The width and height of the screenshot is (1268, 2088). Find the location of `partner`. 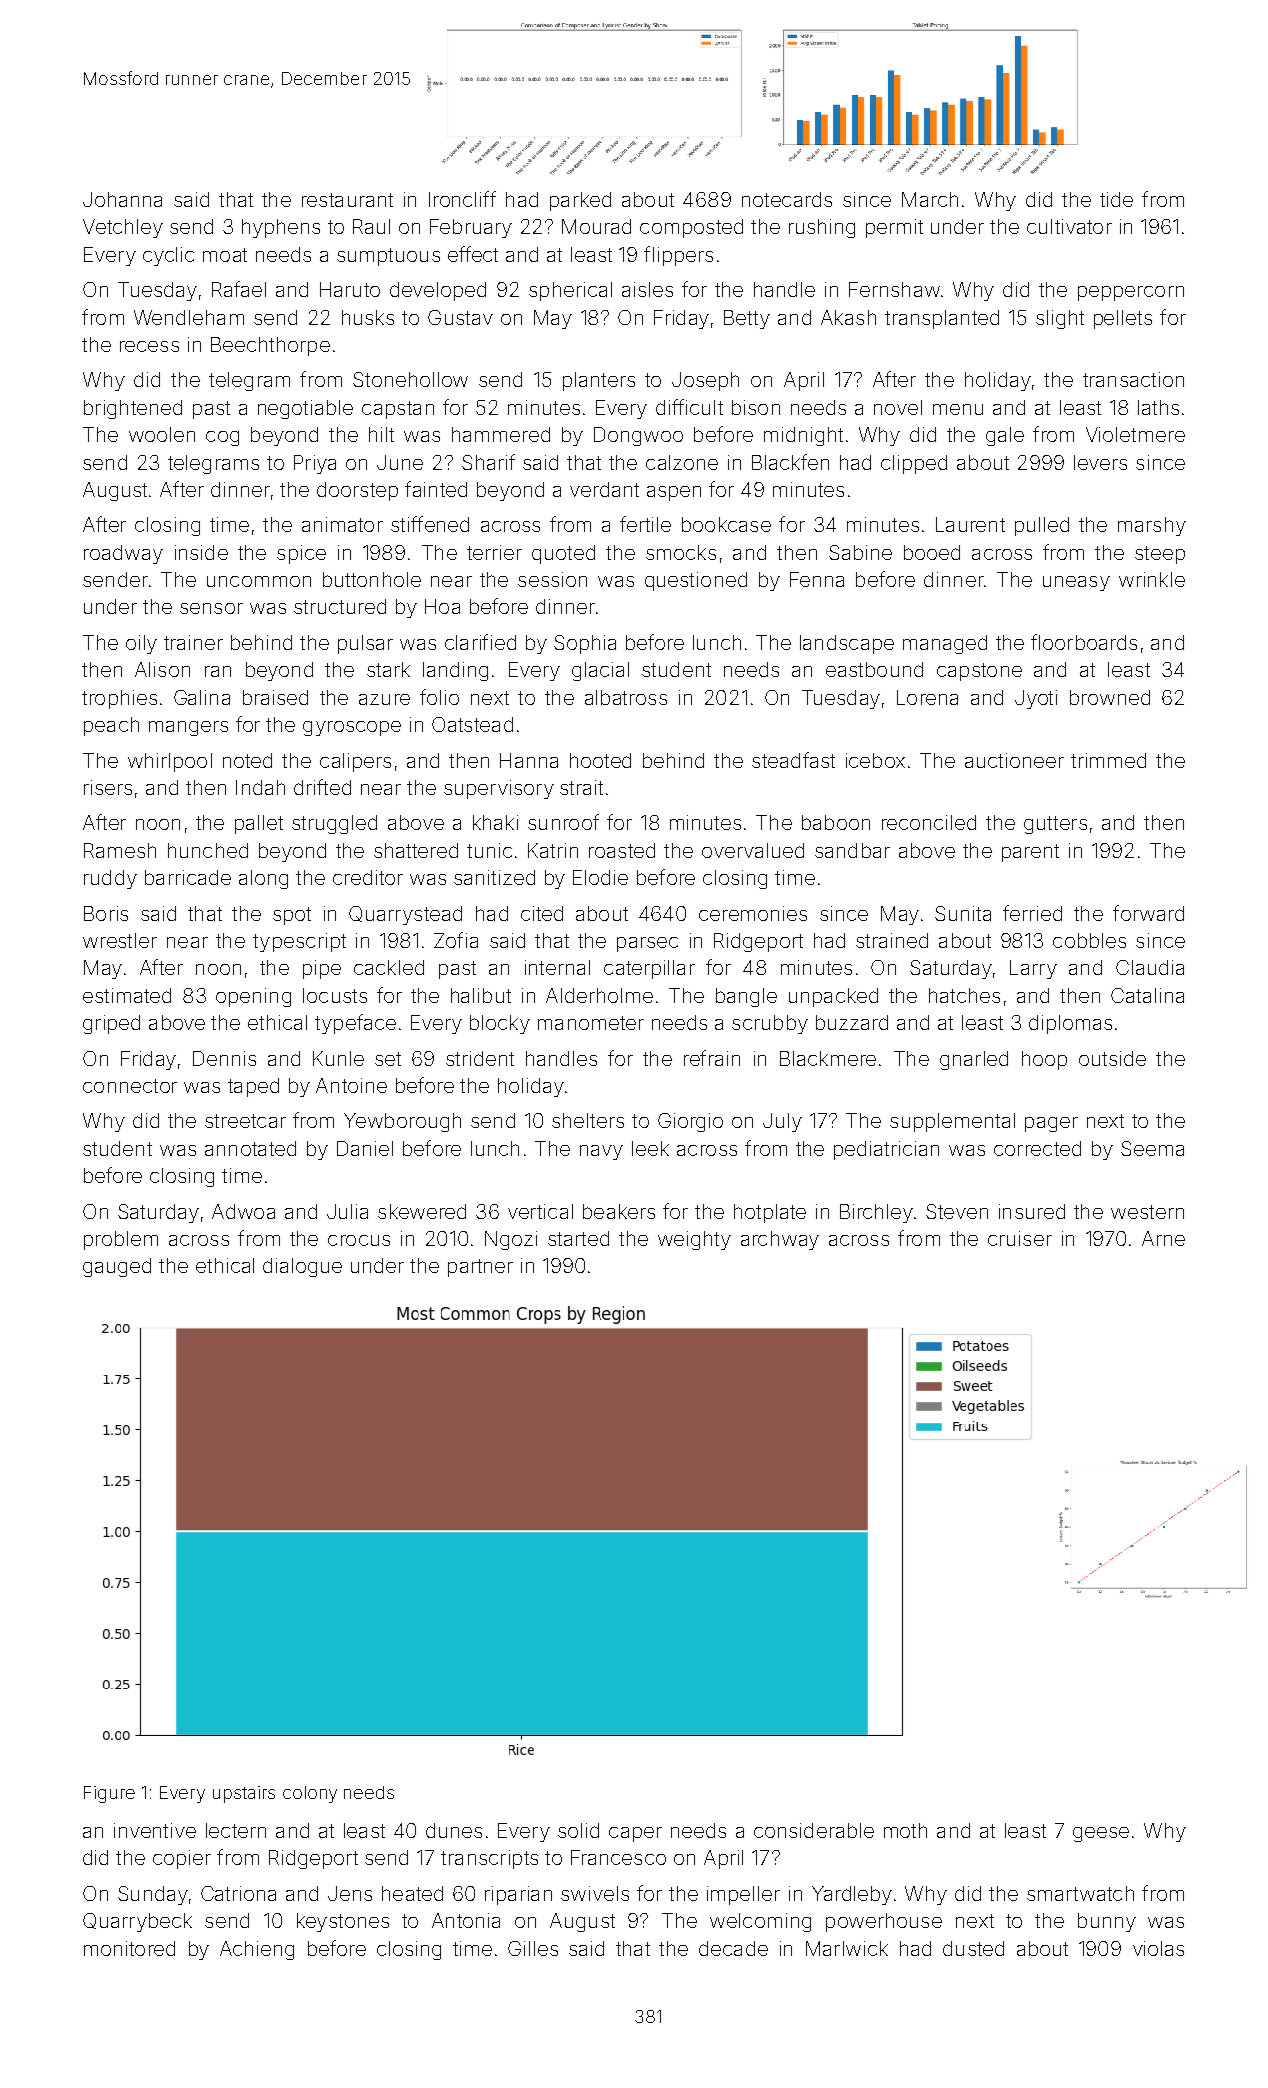

partner is located at coordinates (480, 1268).
